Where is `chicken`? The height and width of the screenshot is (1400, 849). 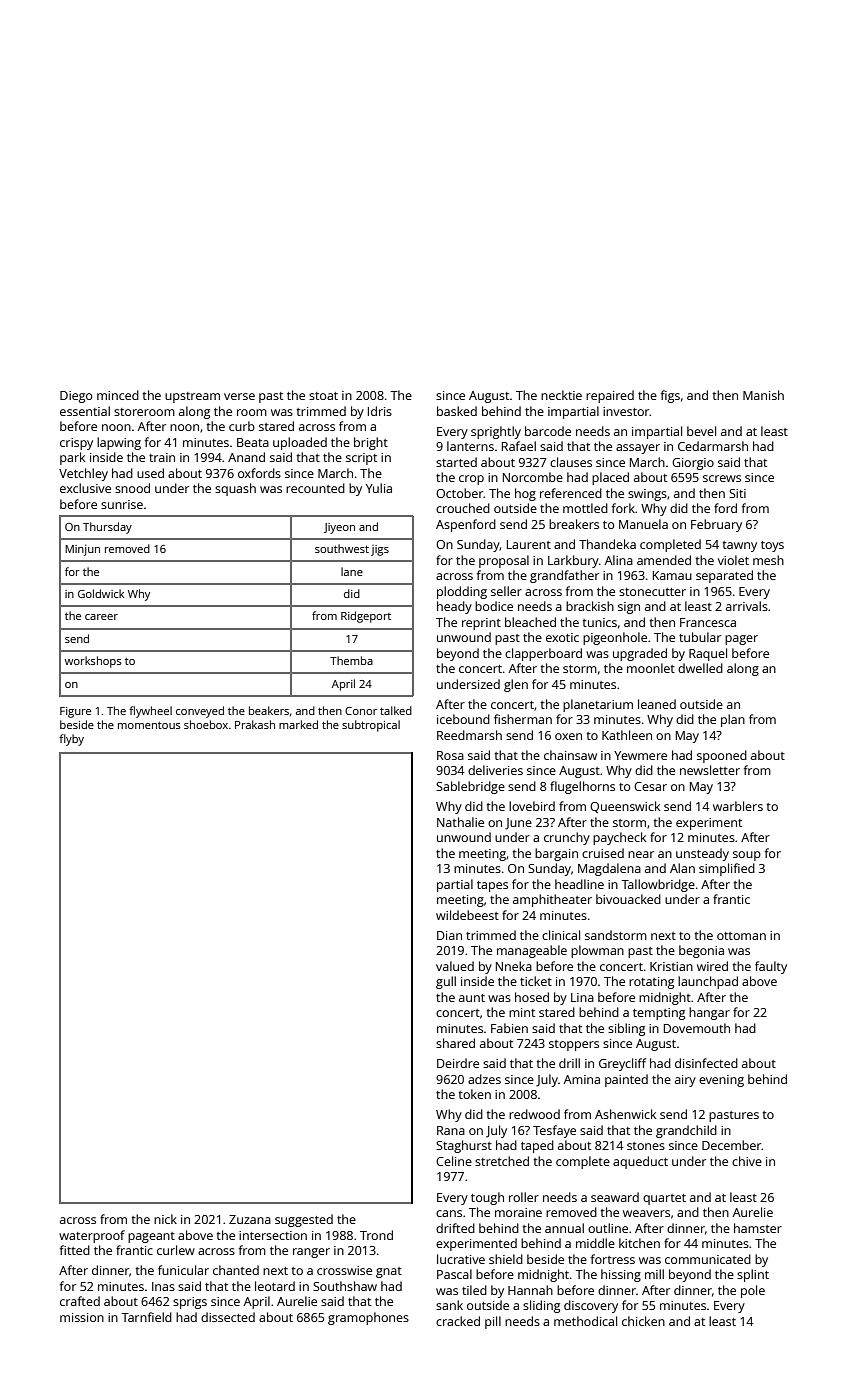 chicken is located at coordinates (643, 1321).
